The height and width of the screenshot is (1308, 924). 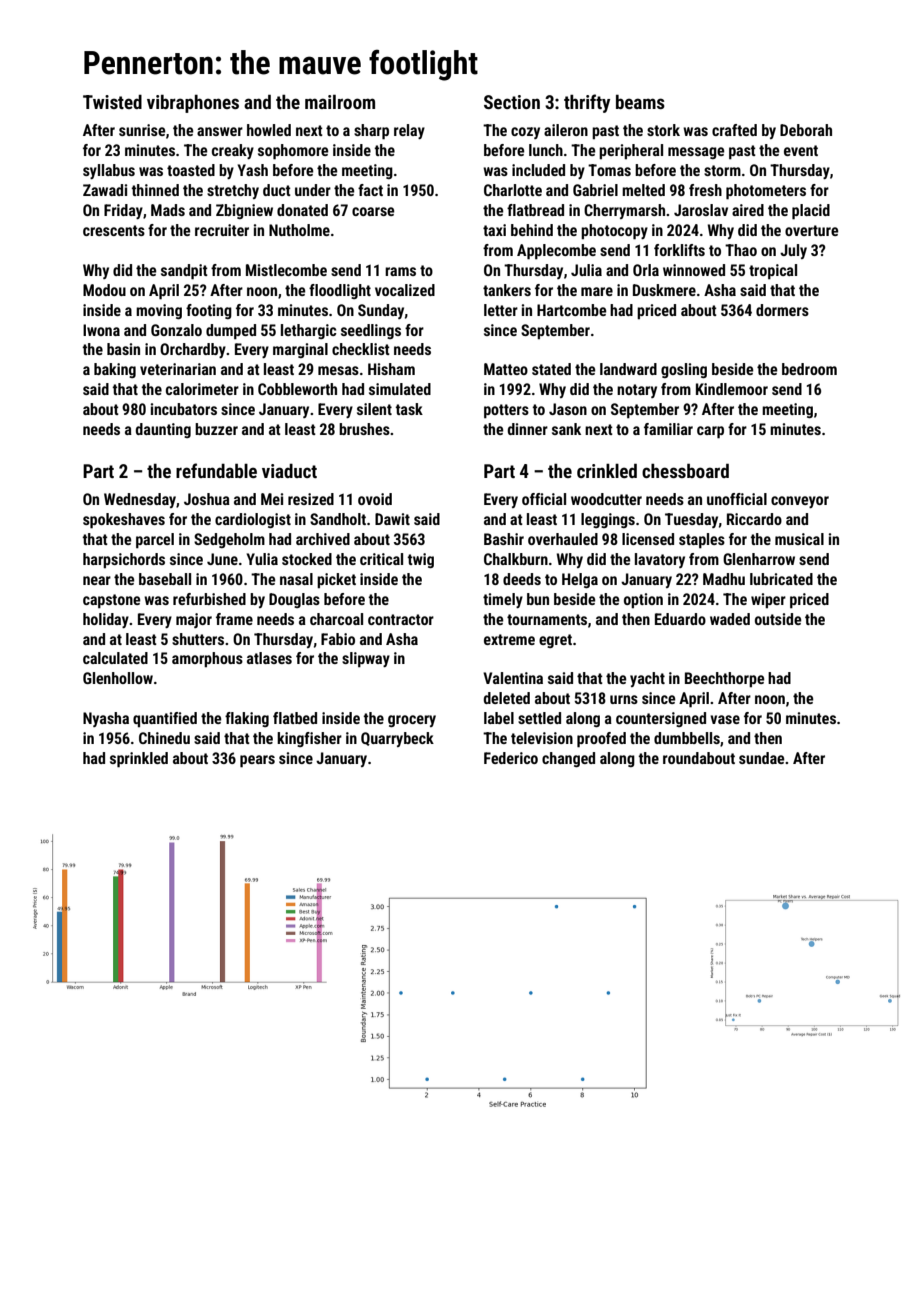 What do you see at coordinates (647, 679) in the screenshot?
I see `yacht` at bounding box center [647, 679].
